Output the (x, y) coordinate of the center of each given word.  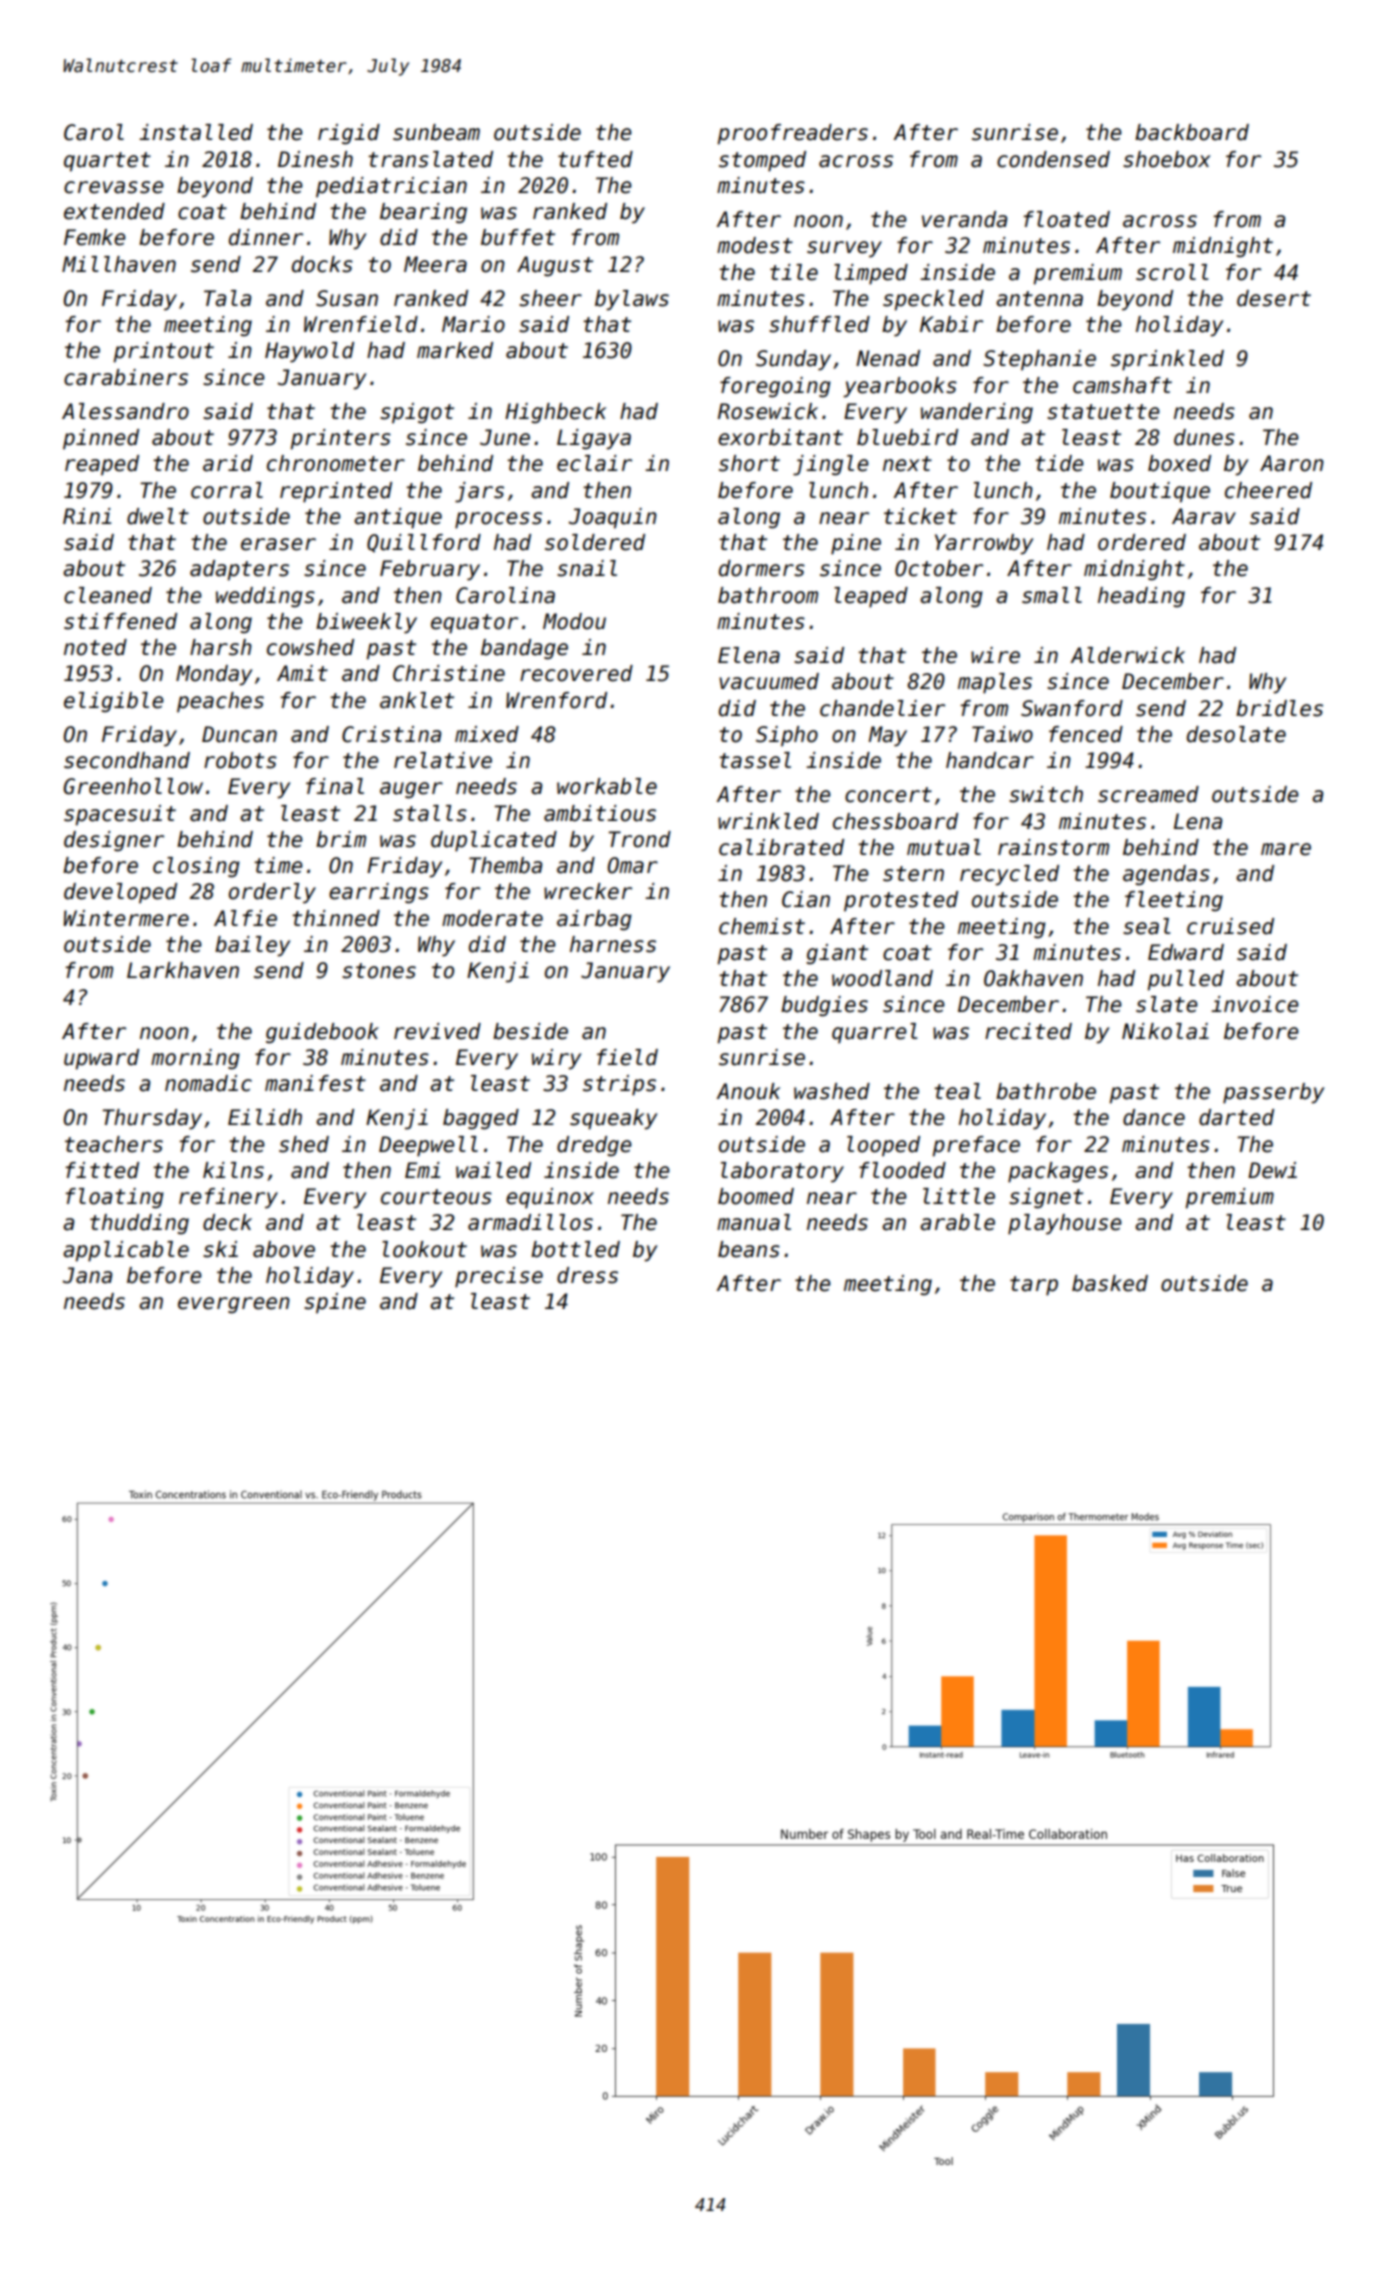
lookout (424, 1249)
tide (1059, 463)
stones (379, 971)
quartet (107, 162)
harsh (221, 647)
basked (1110, 1283)
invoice (1255, 1004)
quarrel (874, 1033)
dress (587, 1275)
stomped (762, 161)
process (498, 520)
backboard (1192, 132)
